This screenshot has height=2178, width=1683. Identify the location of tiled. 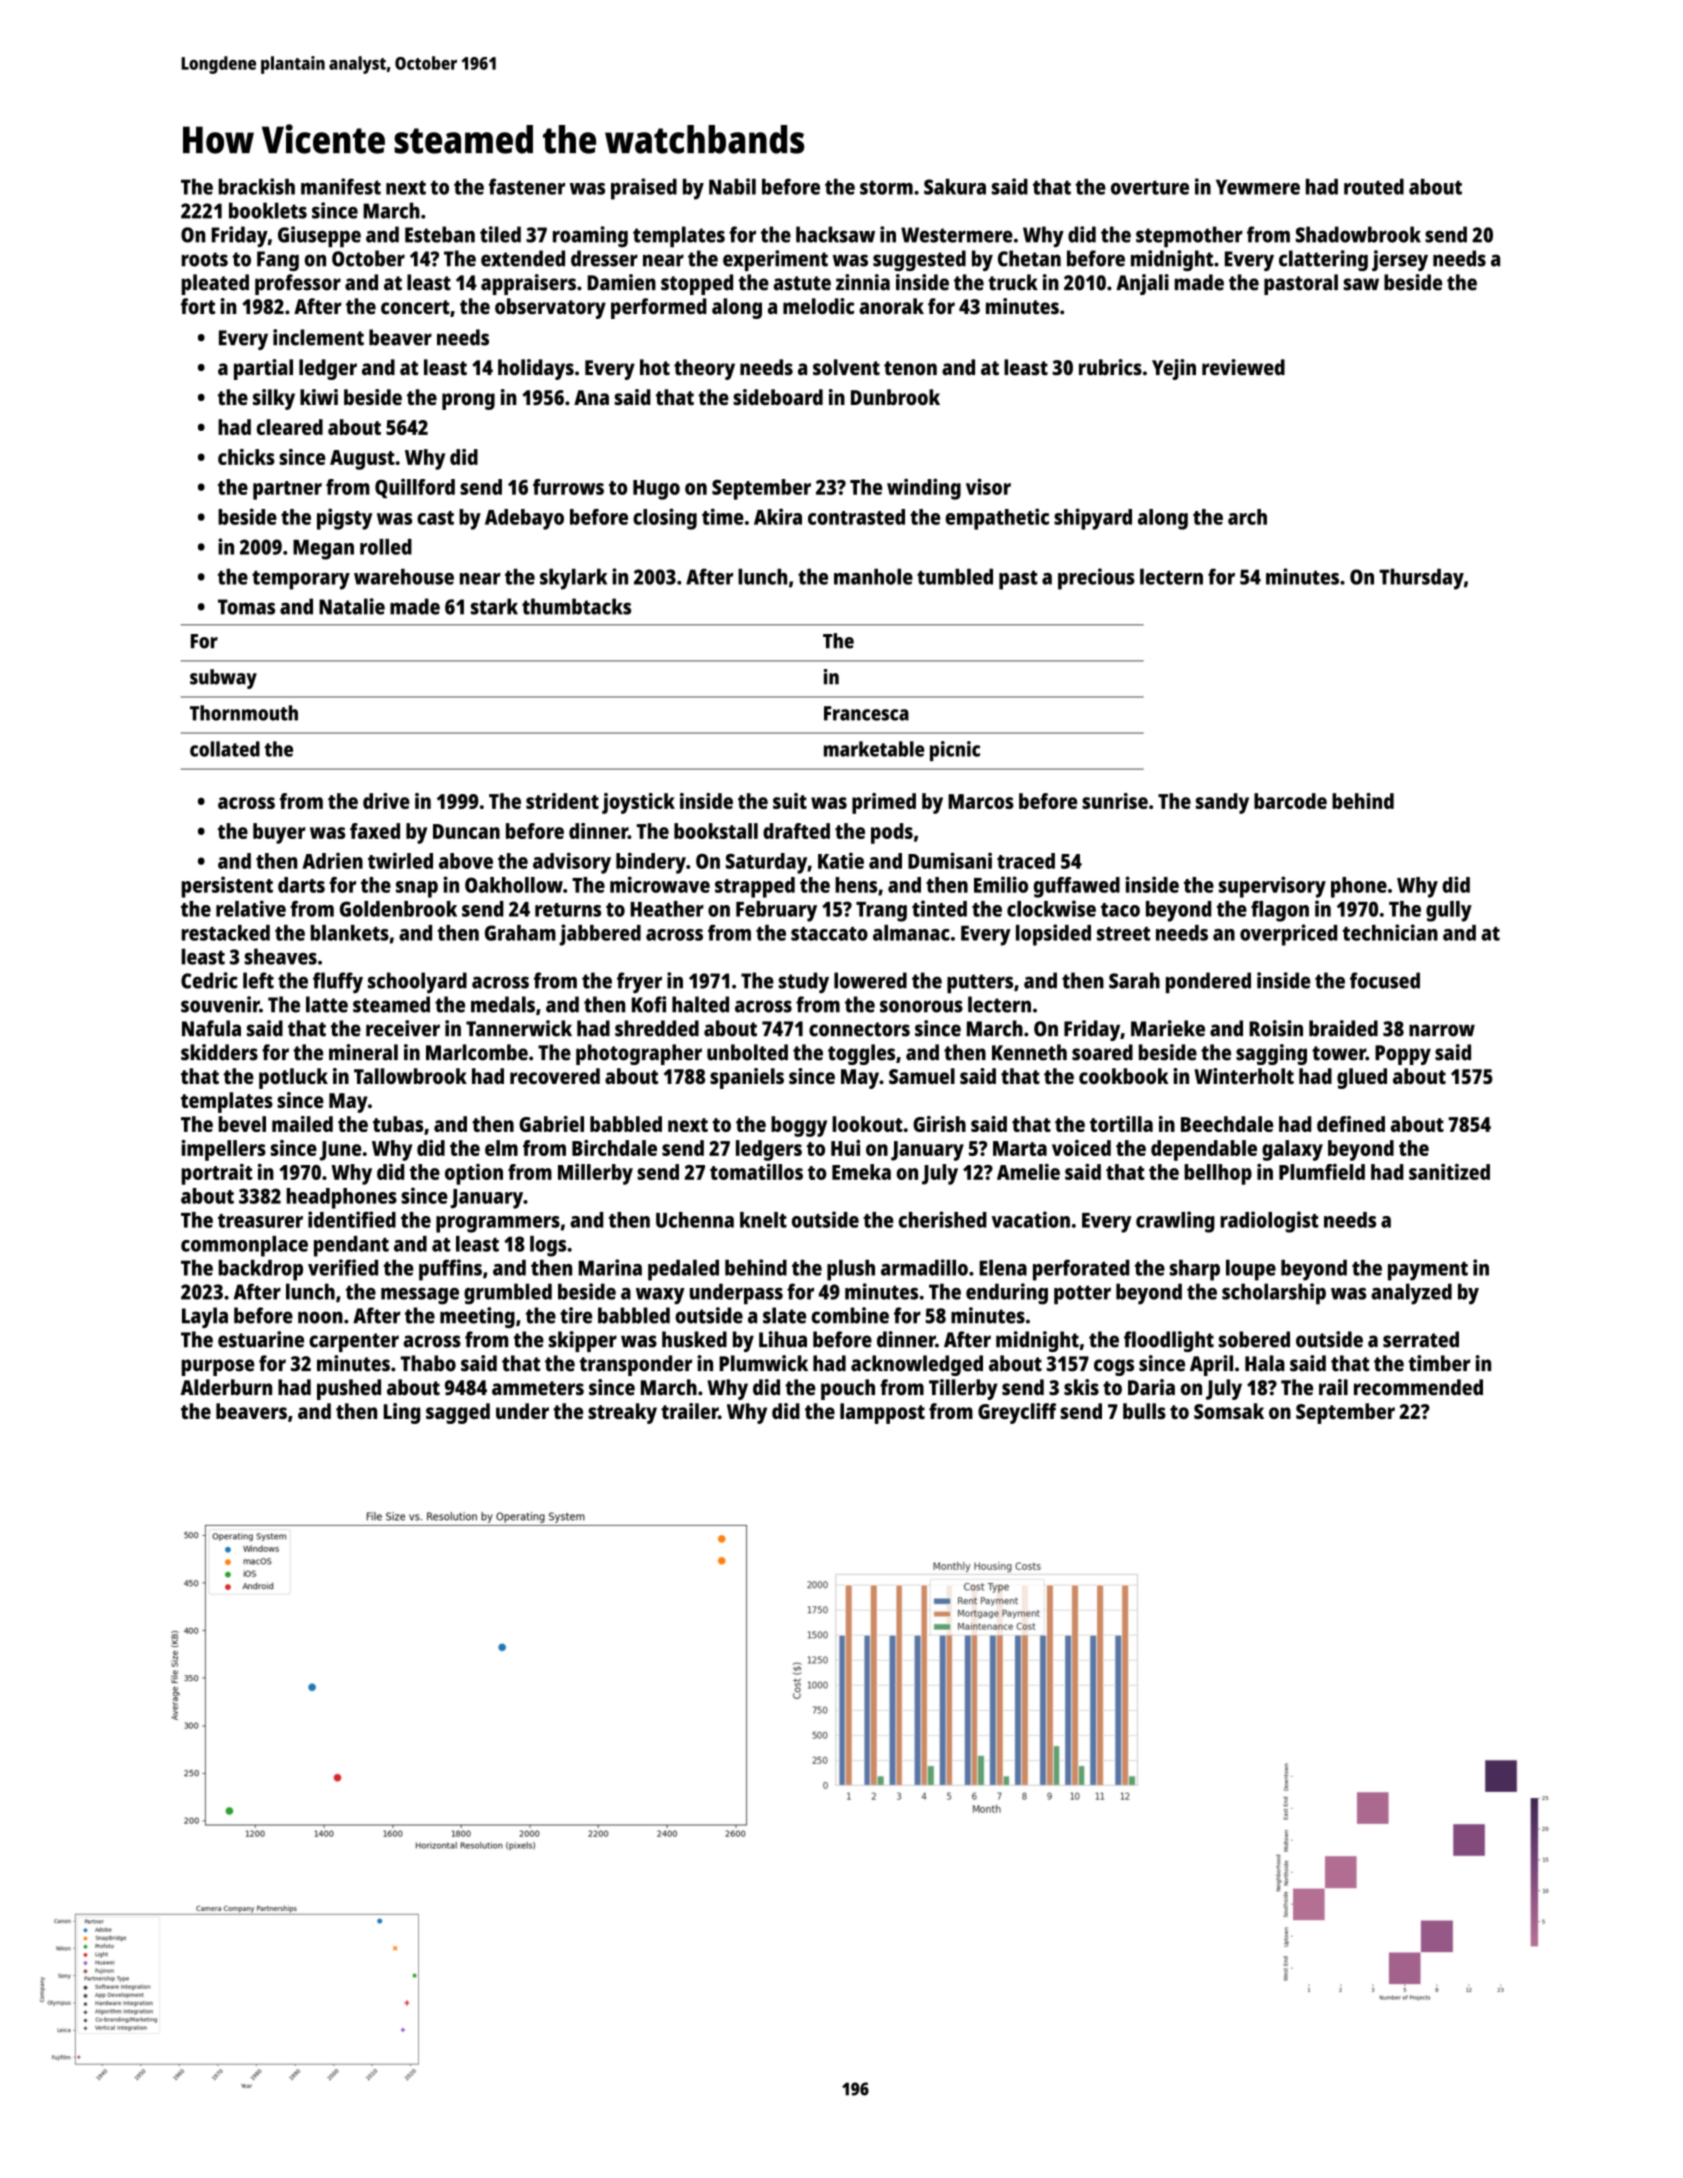
(500, 234).
